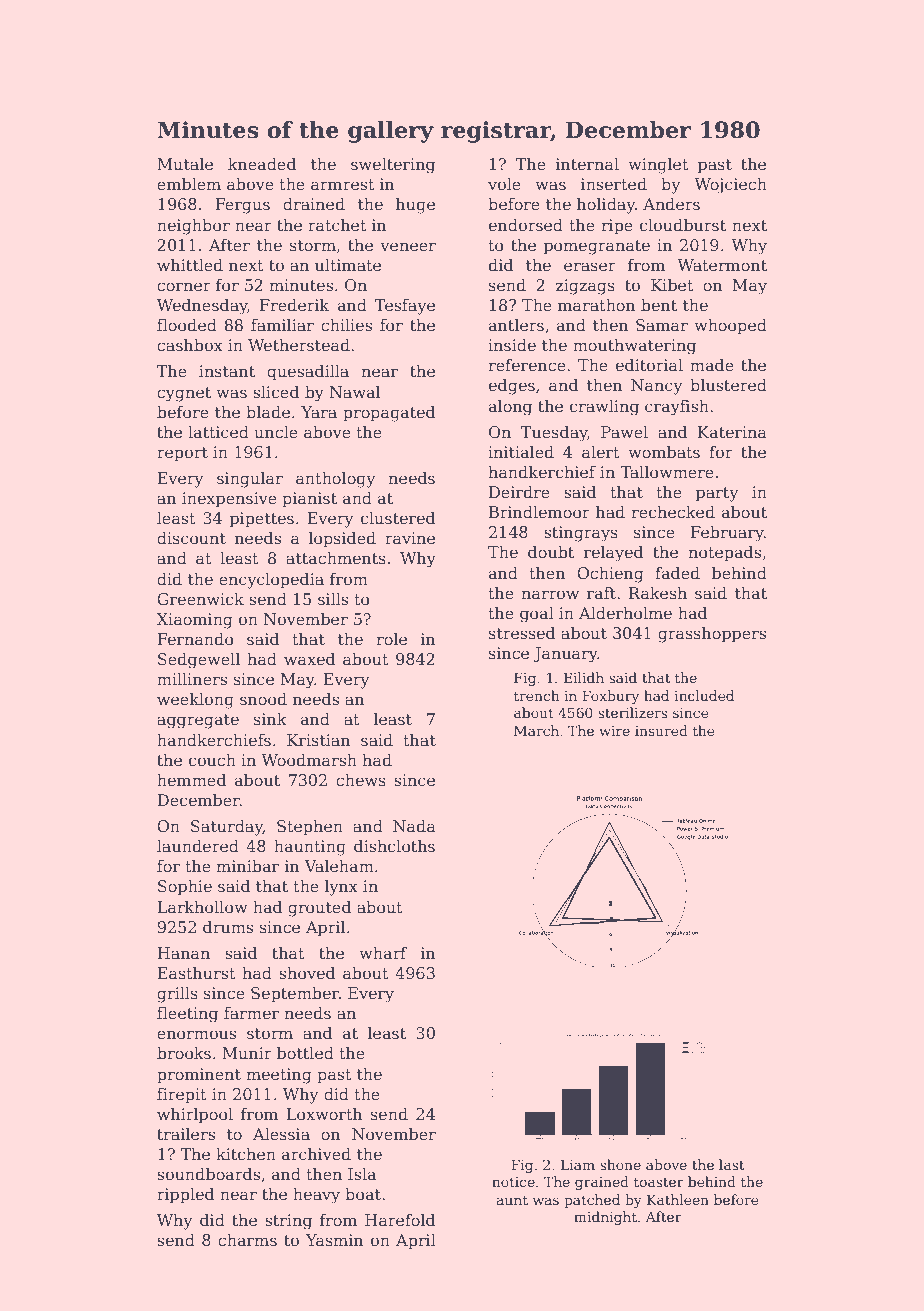 The image size is (924, 1311). What do you see at coordinates (624, 432) in the document?
I see `Pawel` at bounding box center [624, 432].
